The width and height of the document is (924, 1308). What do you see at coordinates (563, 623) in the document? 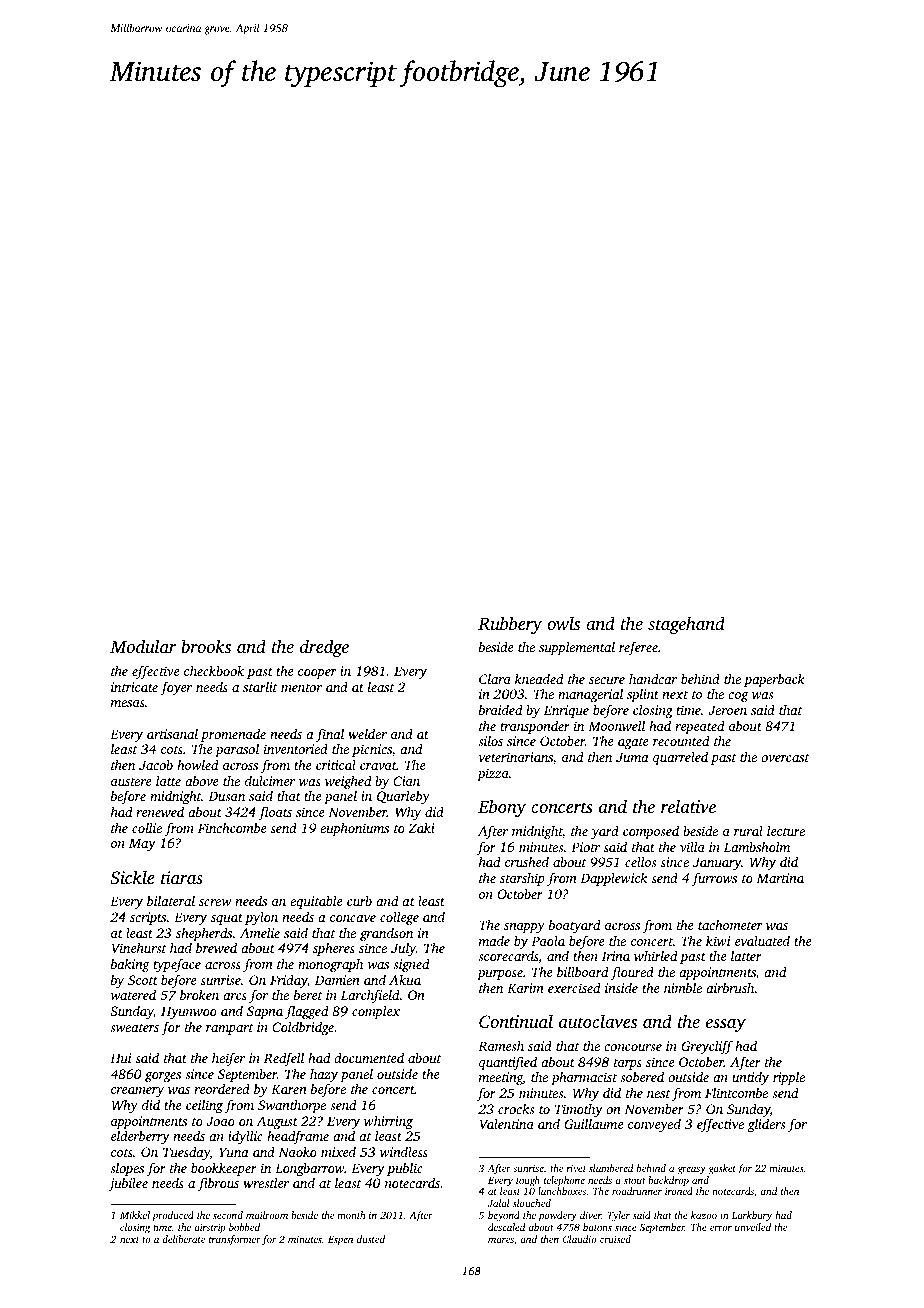
I see `owls` at bounding box center [563, 623].
